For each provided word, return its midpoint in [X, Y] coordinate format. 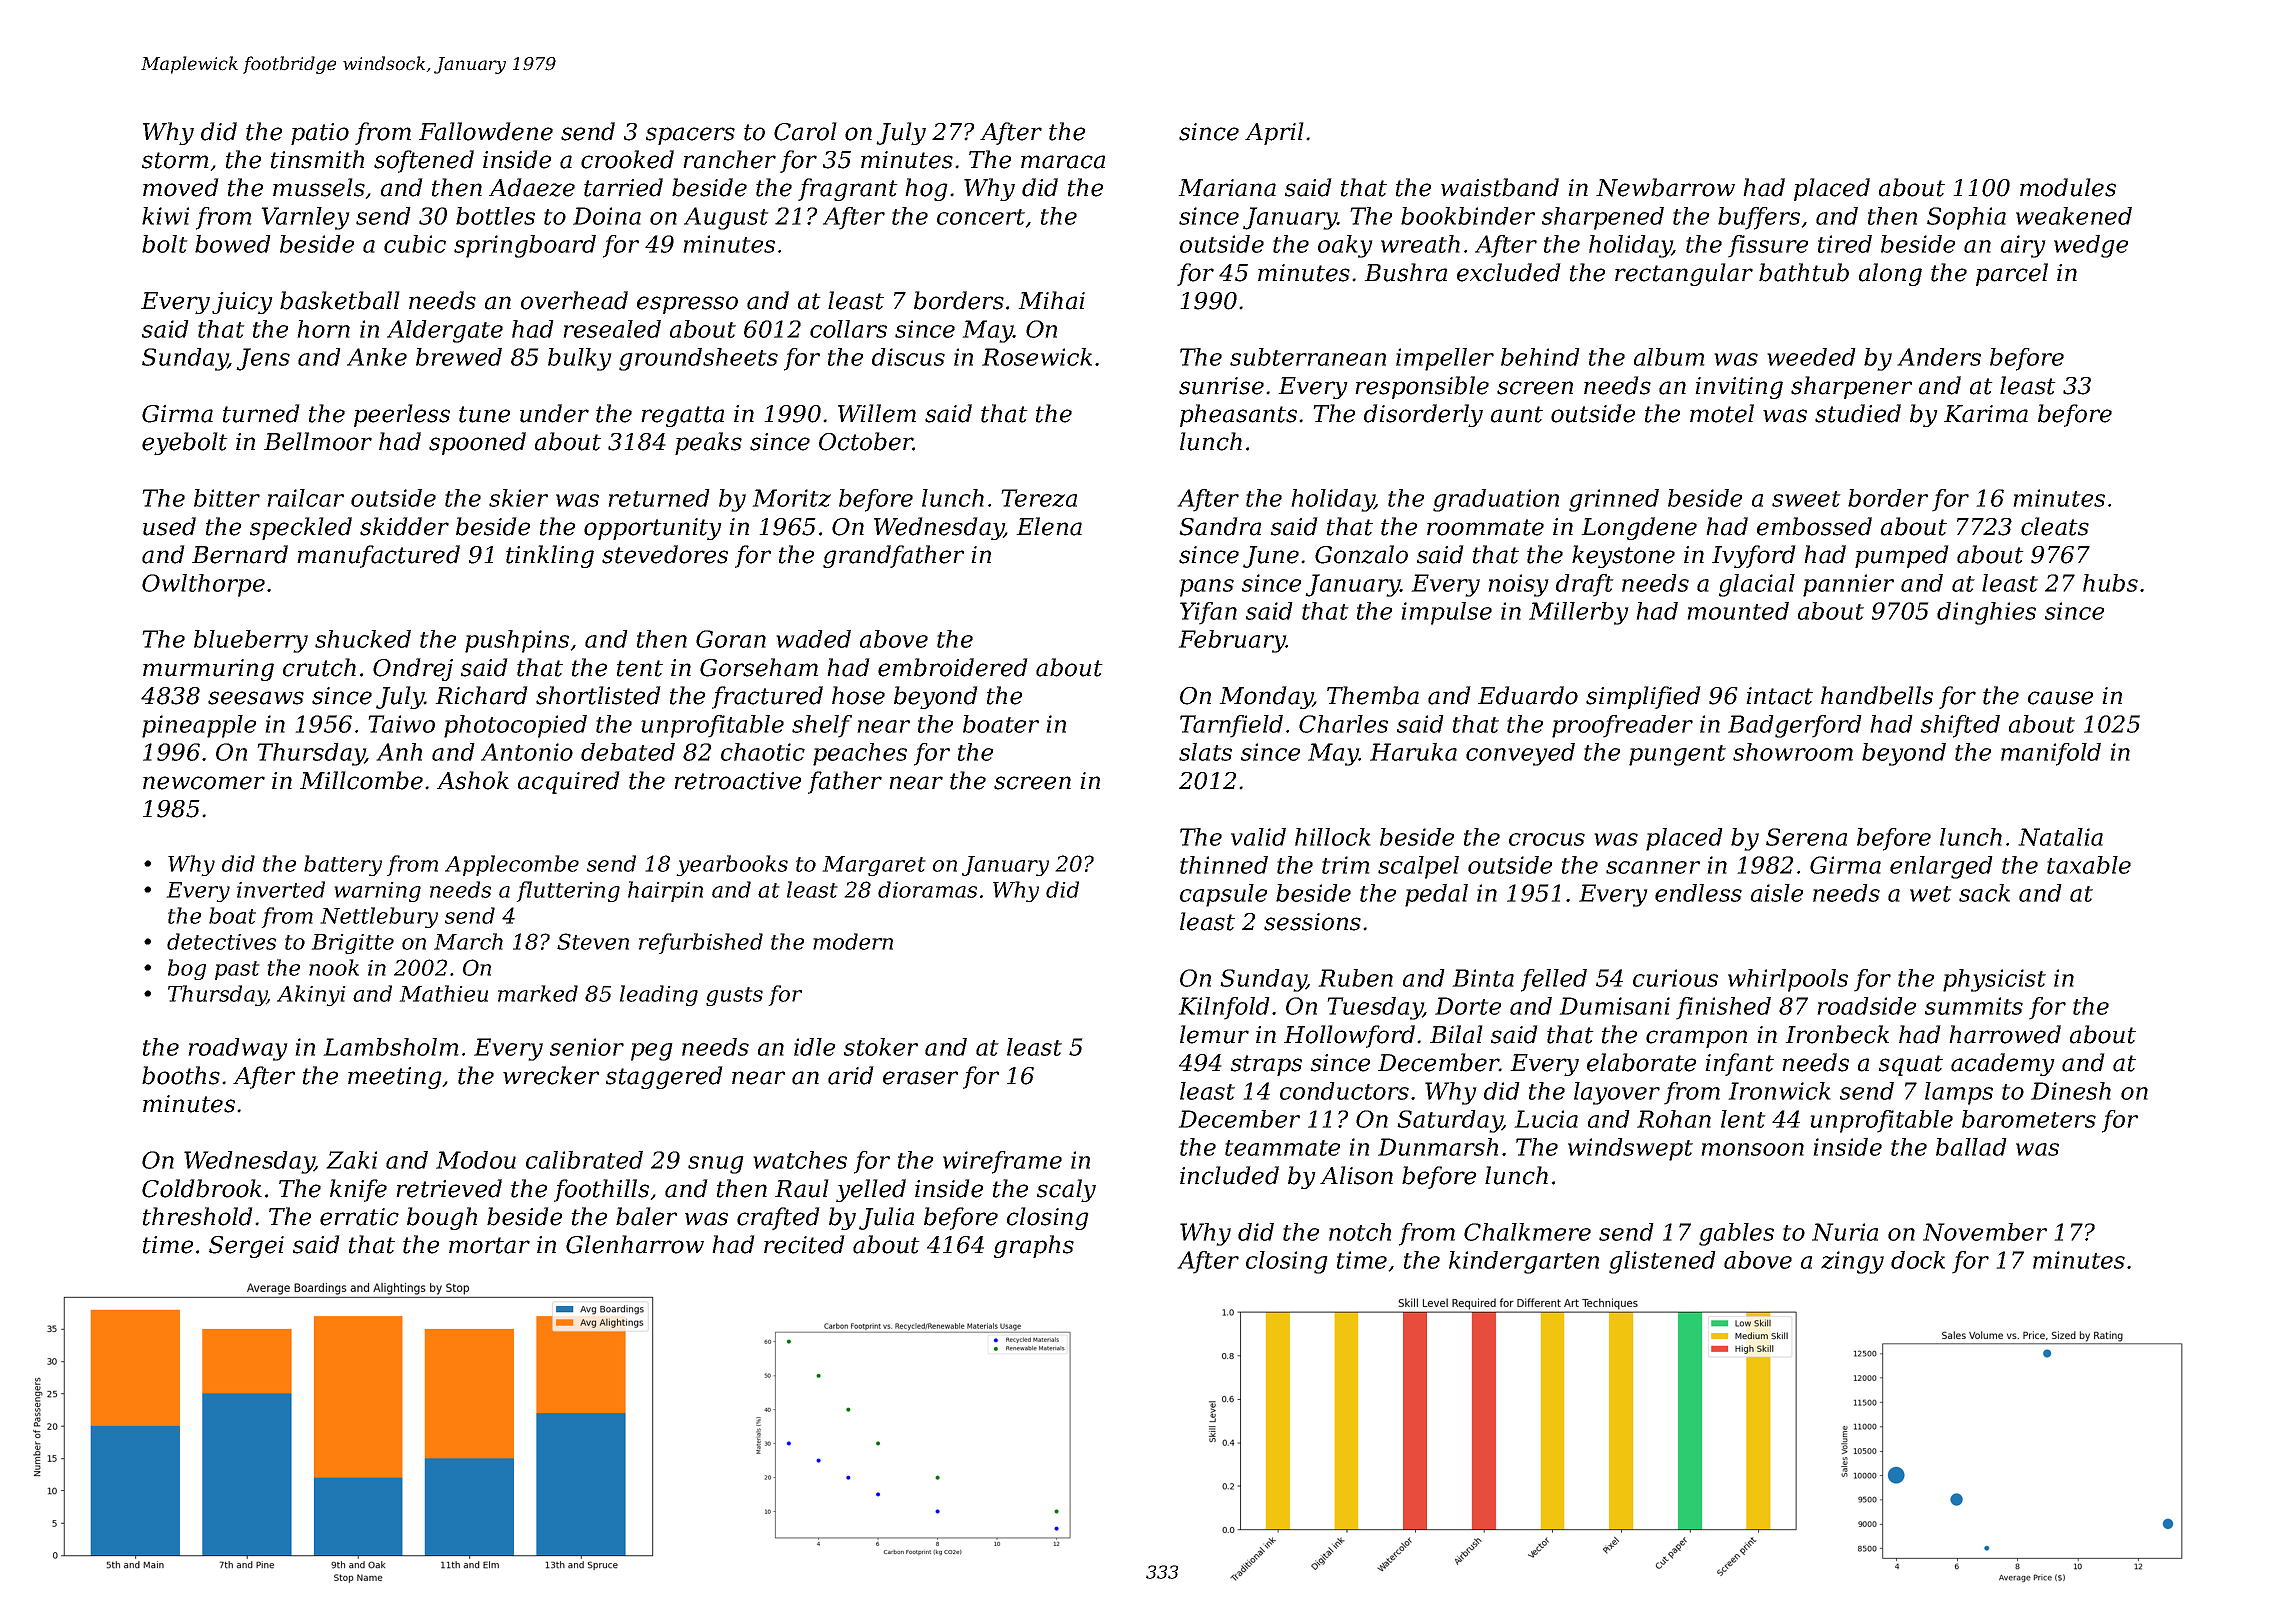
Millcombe [361, 780]
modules [2068, 187]
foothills [601, 1190]
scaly [1066, 1190]
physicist [1994, 980]
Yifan [1208, 613]
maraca [1063, 162]
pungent [1677, 755]
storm [175, 160]
